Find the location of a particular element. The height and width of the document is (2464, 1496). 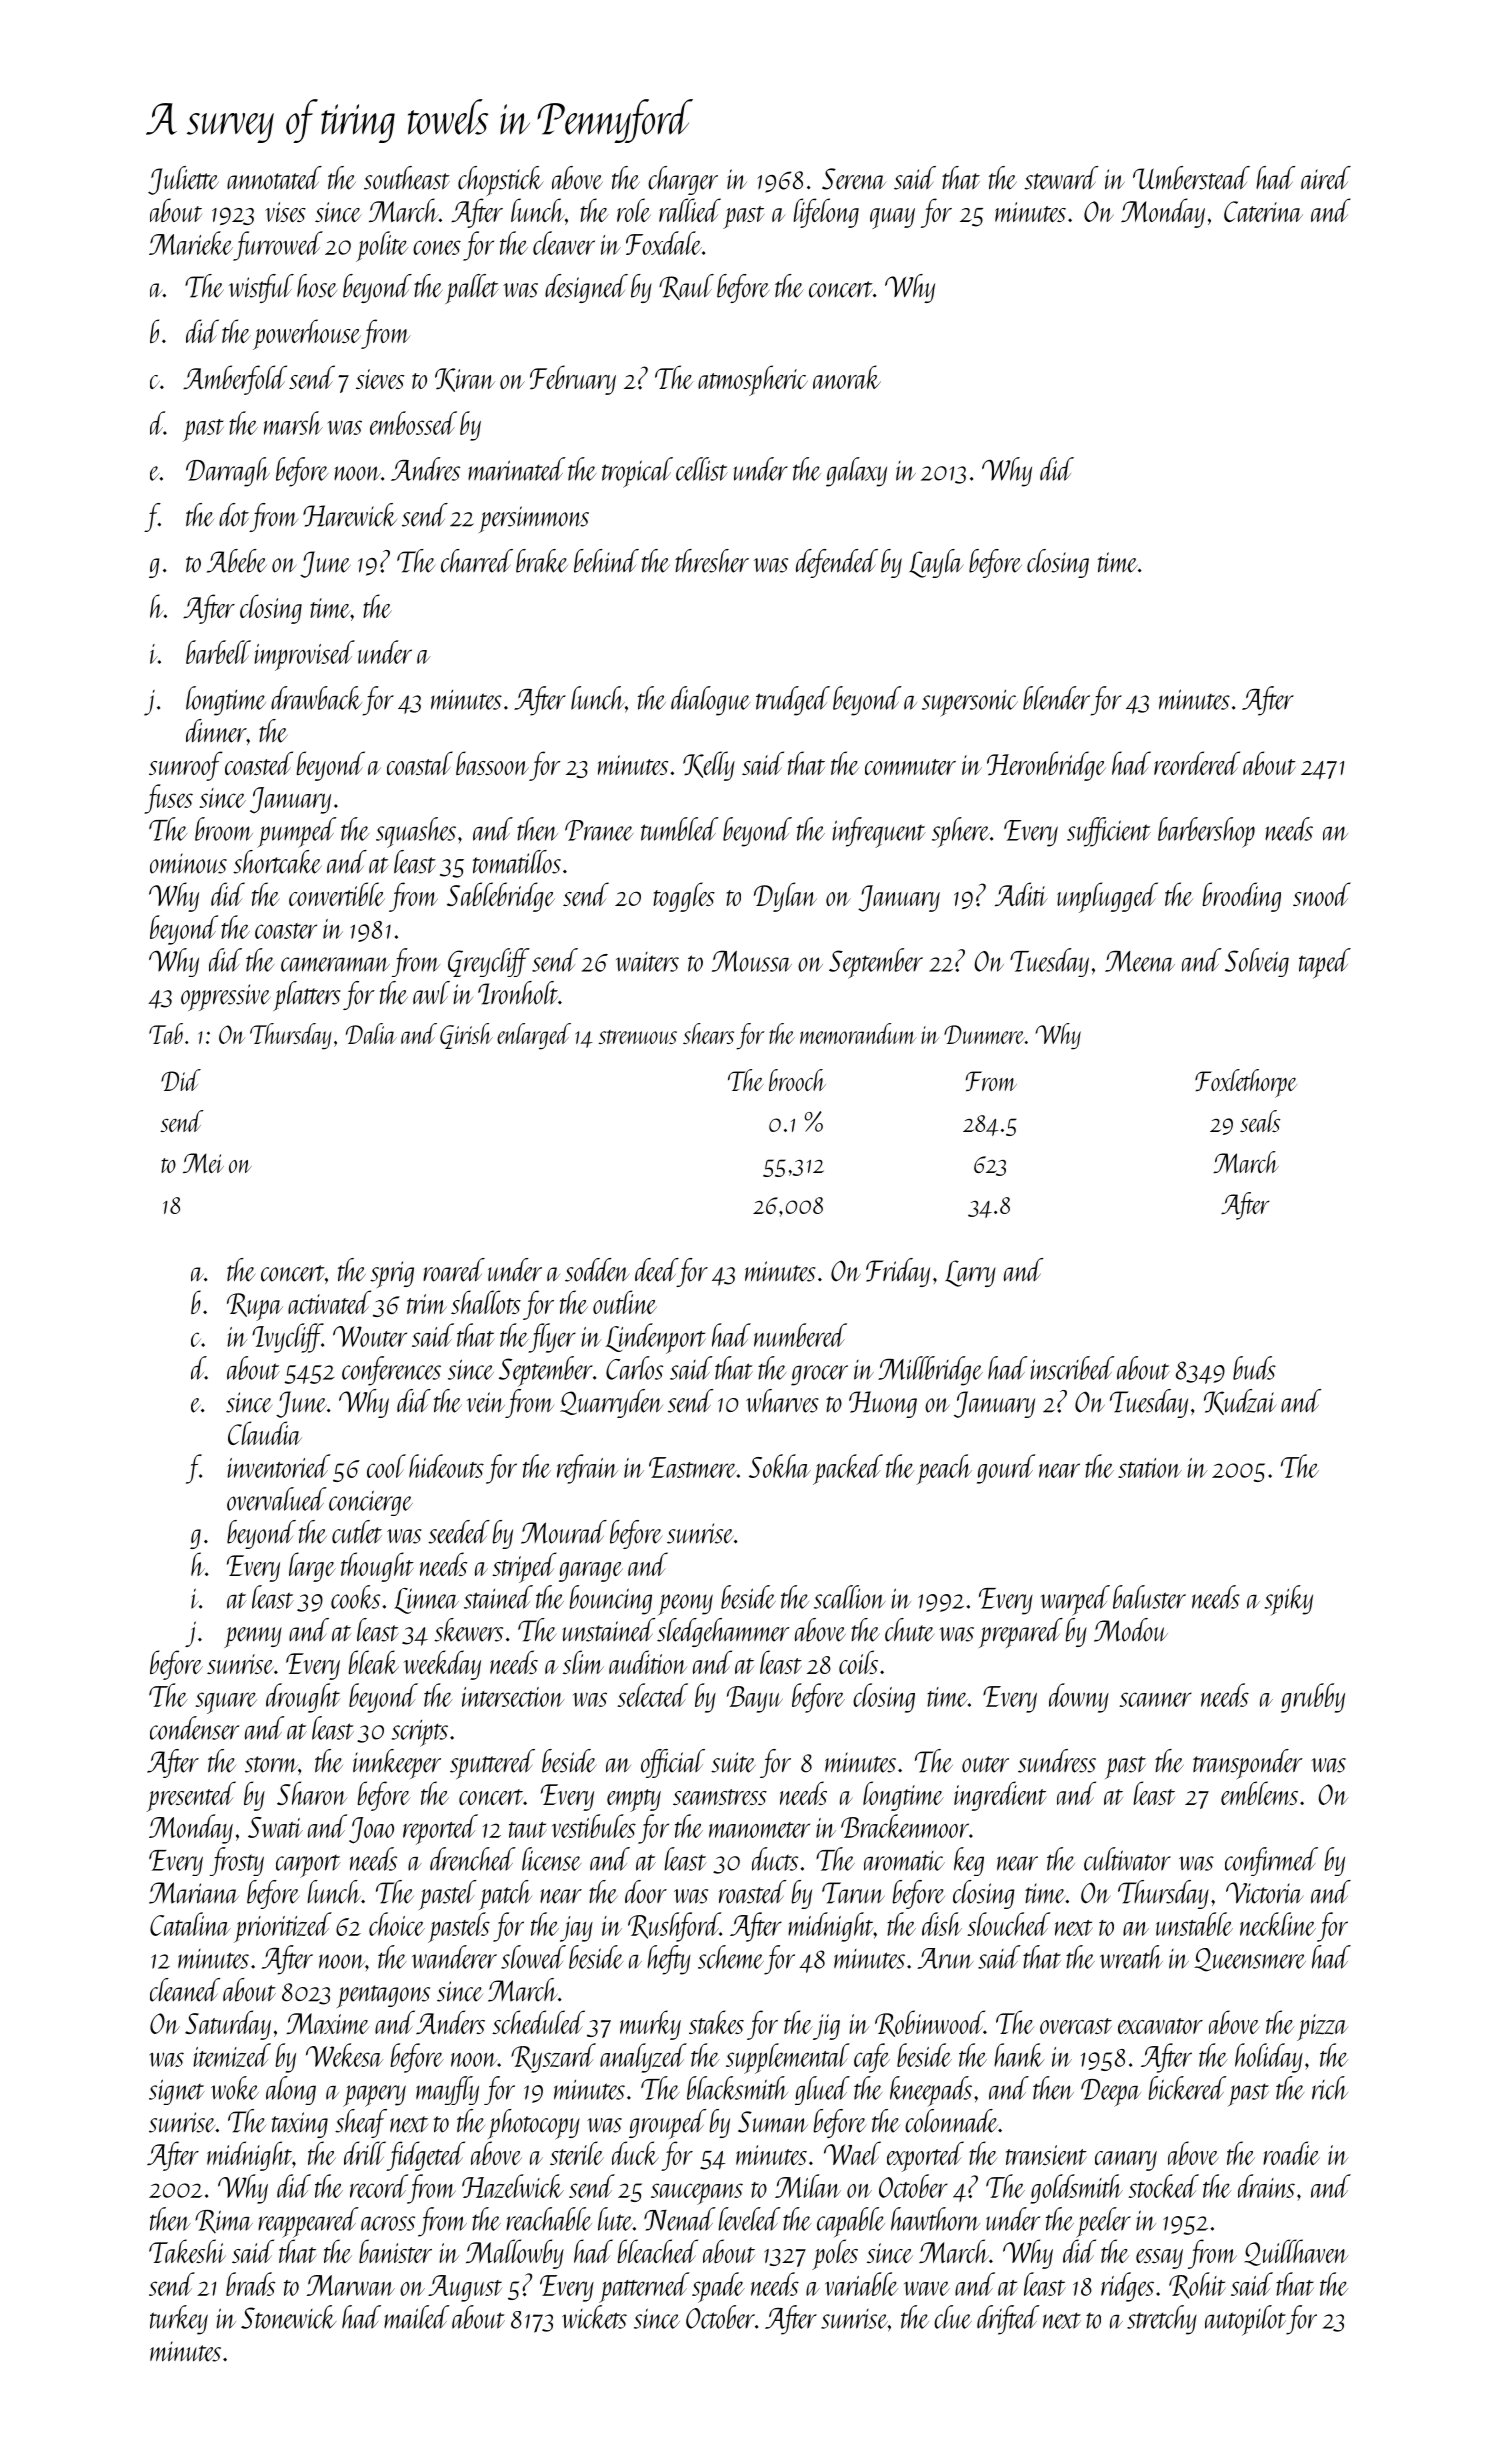

memorandum is located at coordinates (858, 1033).
